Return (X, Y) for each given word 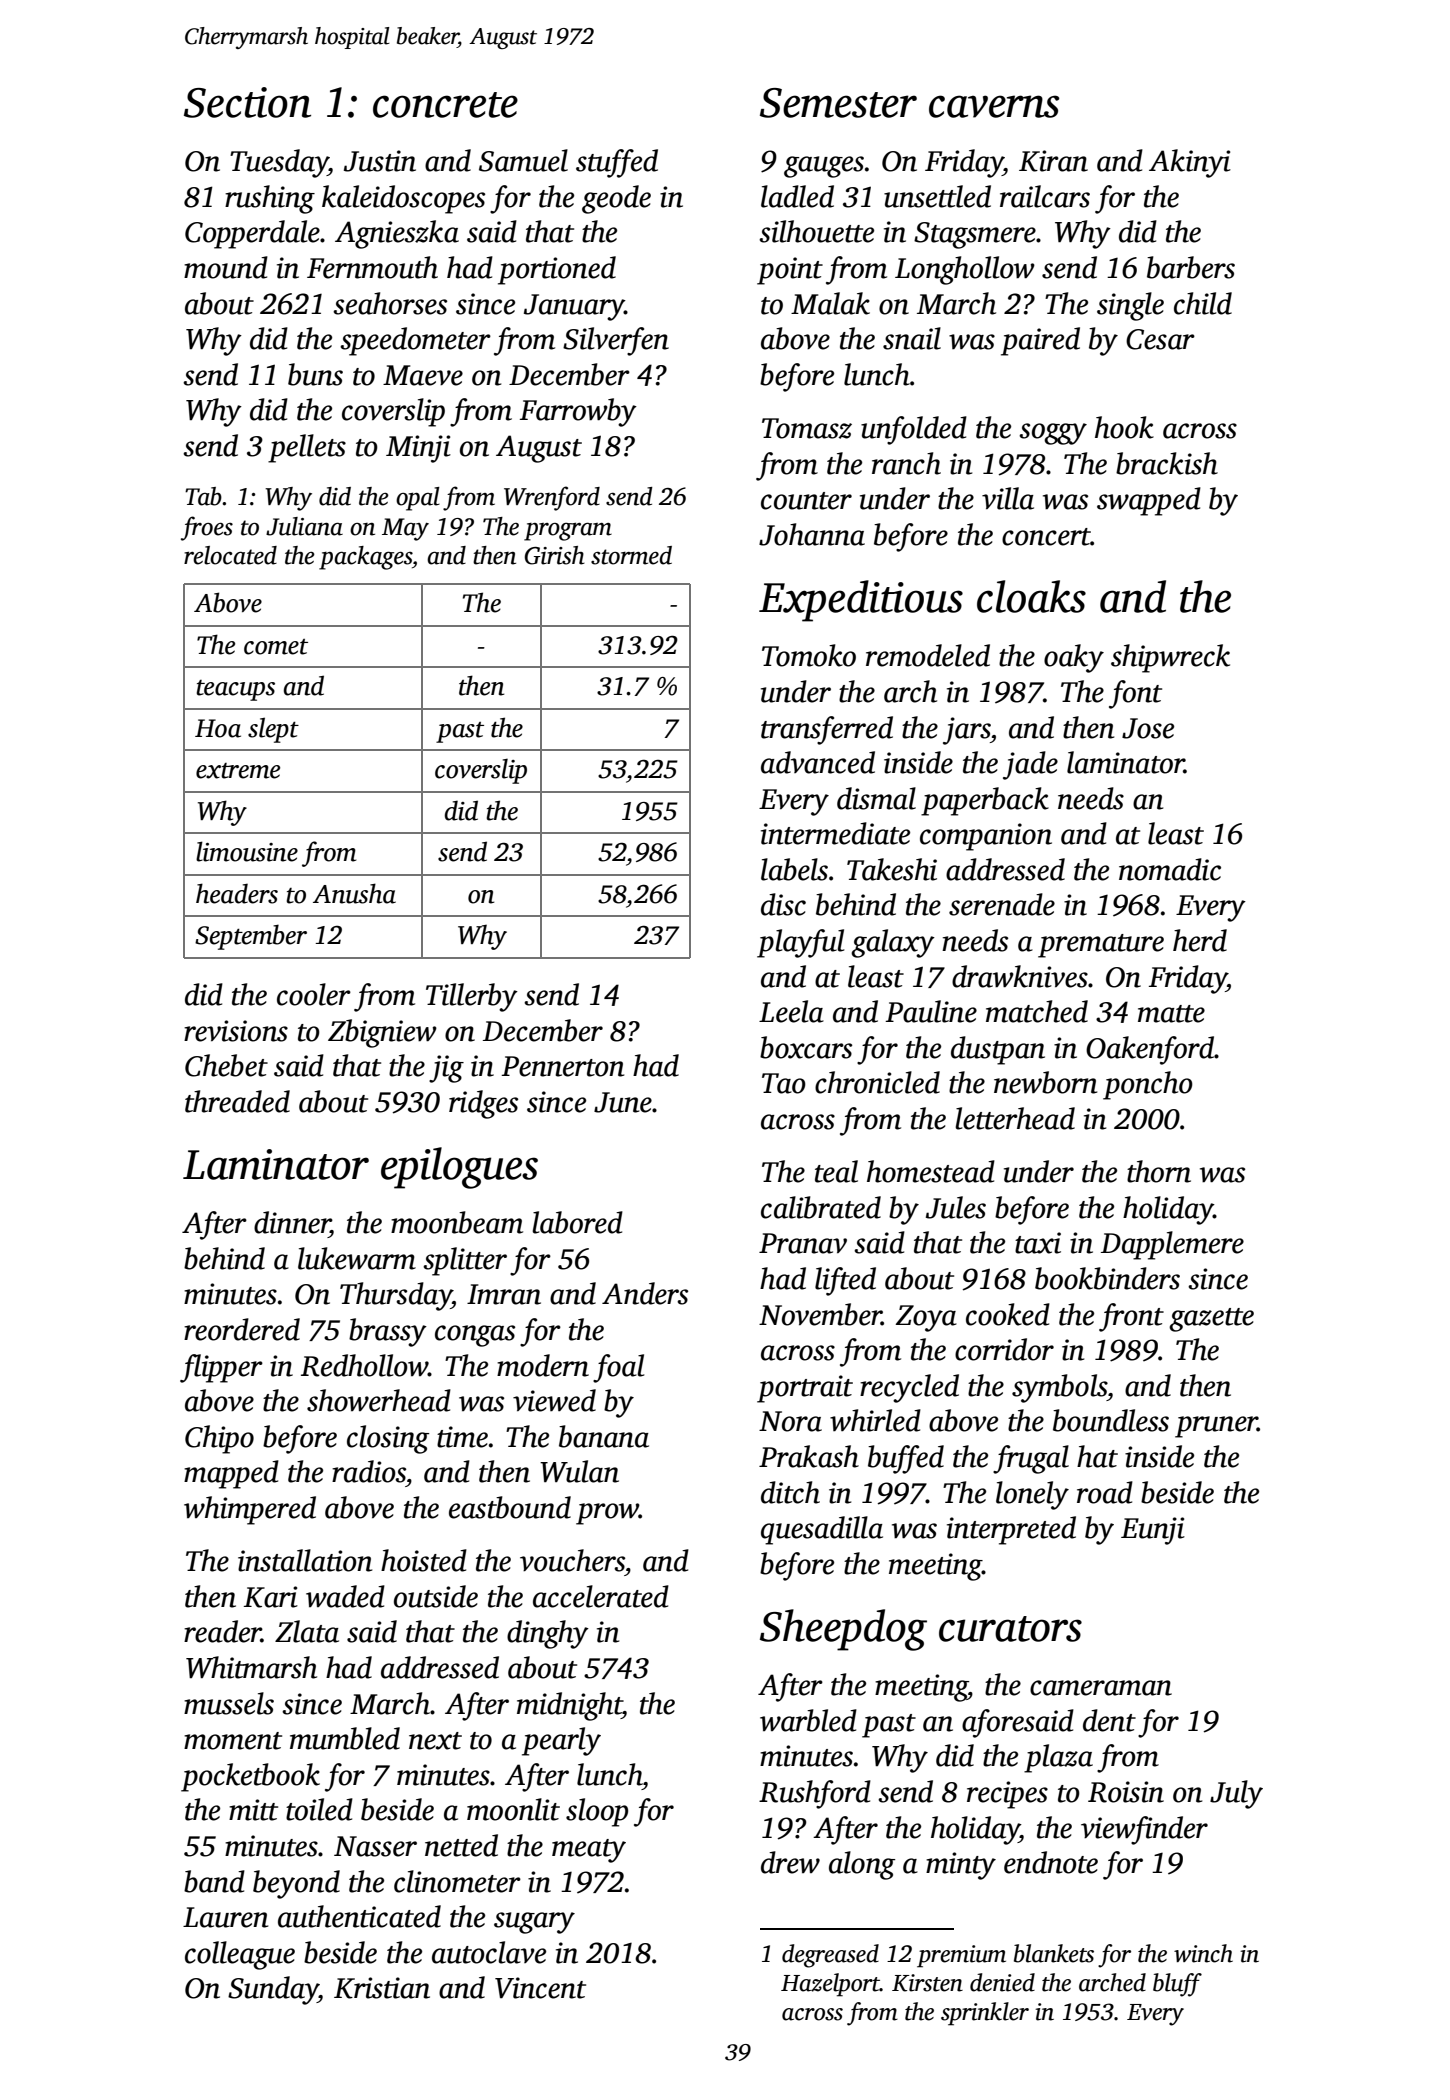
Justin (380, 161)
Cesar (1160, 339)
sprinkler (985, 2014)
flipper (221, 1368)
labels (794, 869)
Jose (1148, 728)
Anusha (354, 893)
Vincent (540, 1988)
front (1131, 1317)
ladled (797, 196)
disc (783, 904)
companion (986, 837)
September (251, 937)
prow (607, 1514)
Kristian (382, 1988)
